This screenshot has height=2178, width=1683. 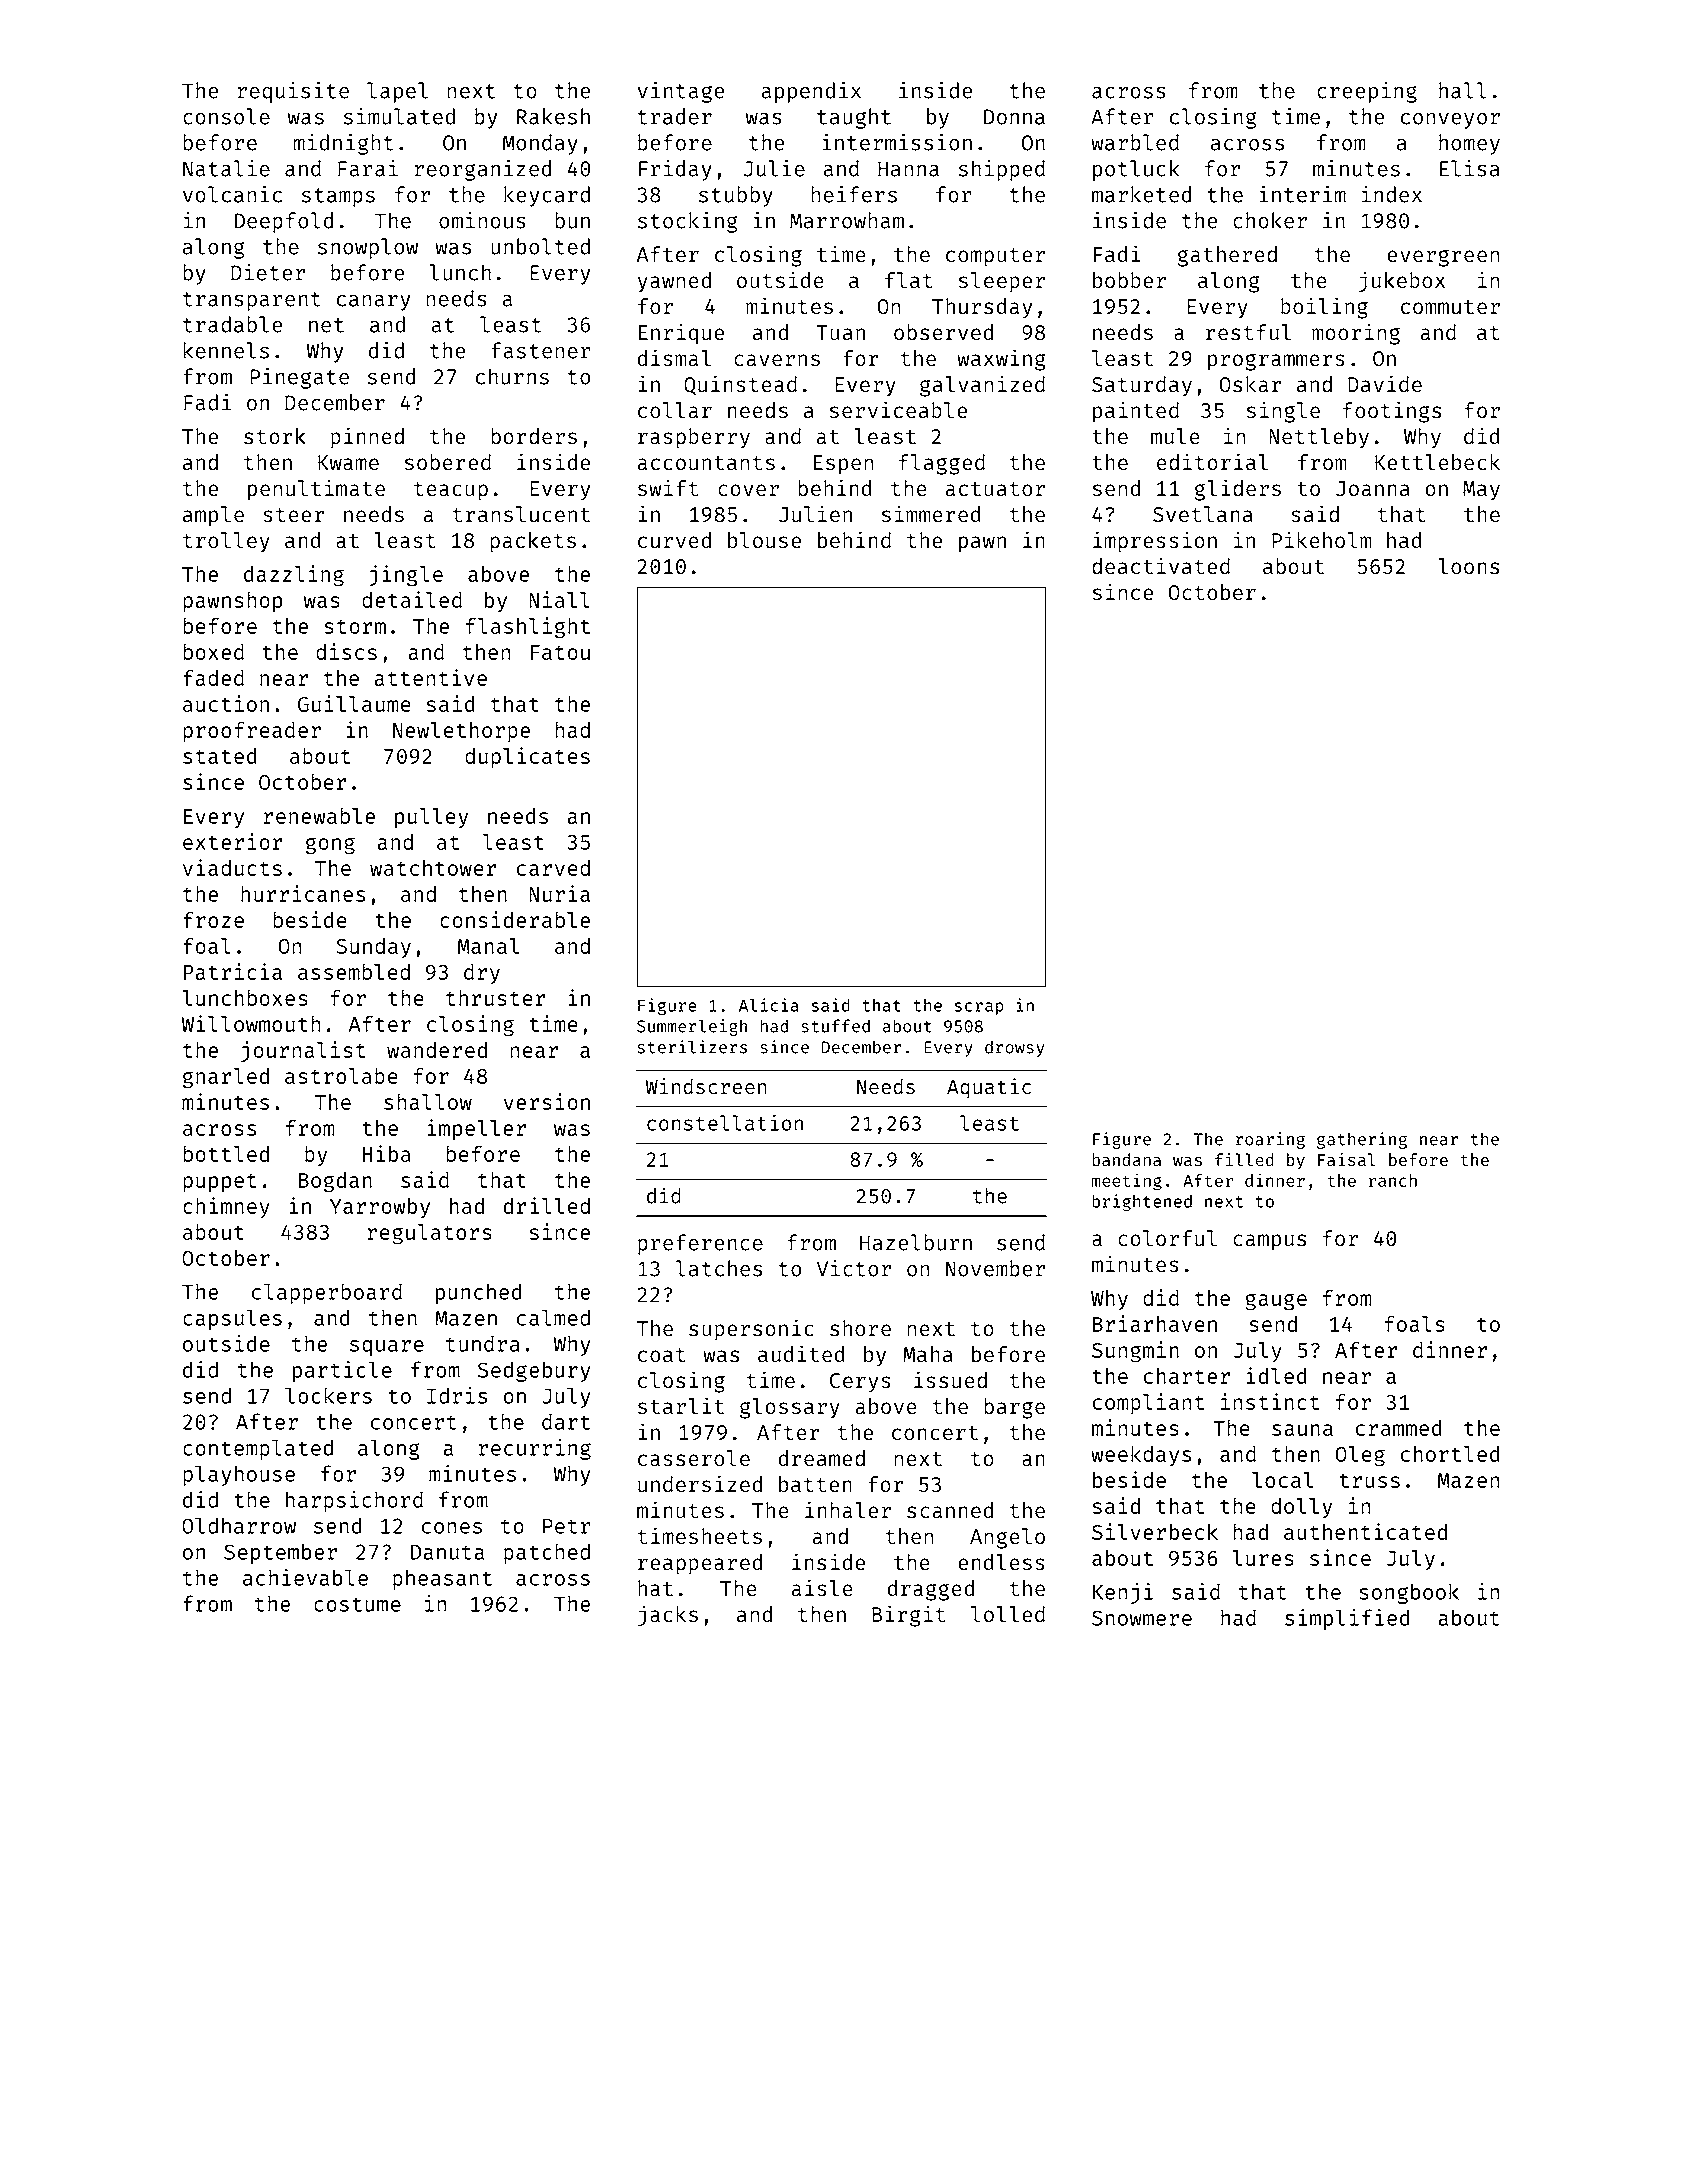 I want to click on volcanic, so click(x=232, y=194).
